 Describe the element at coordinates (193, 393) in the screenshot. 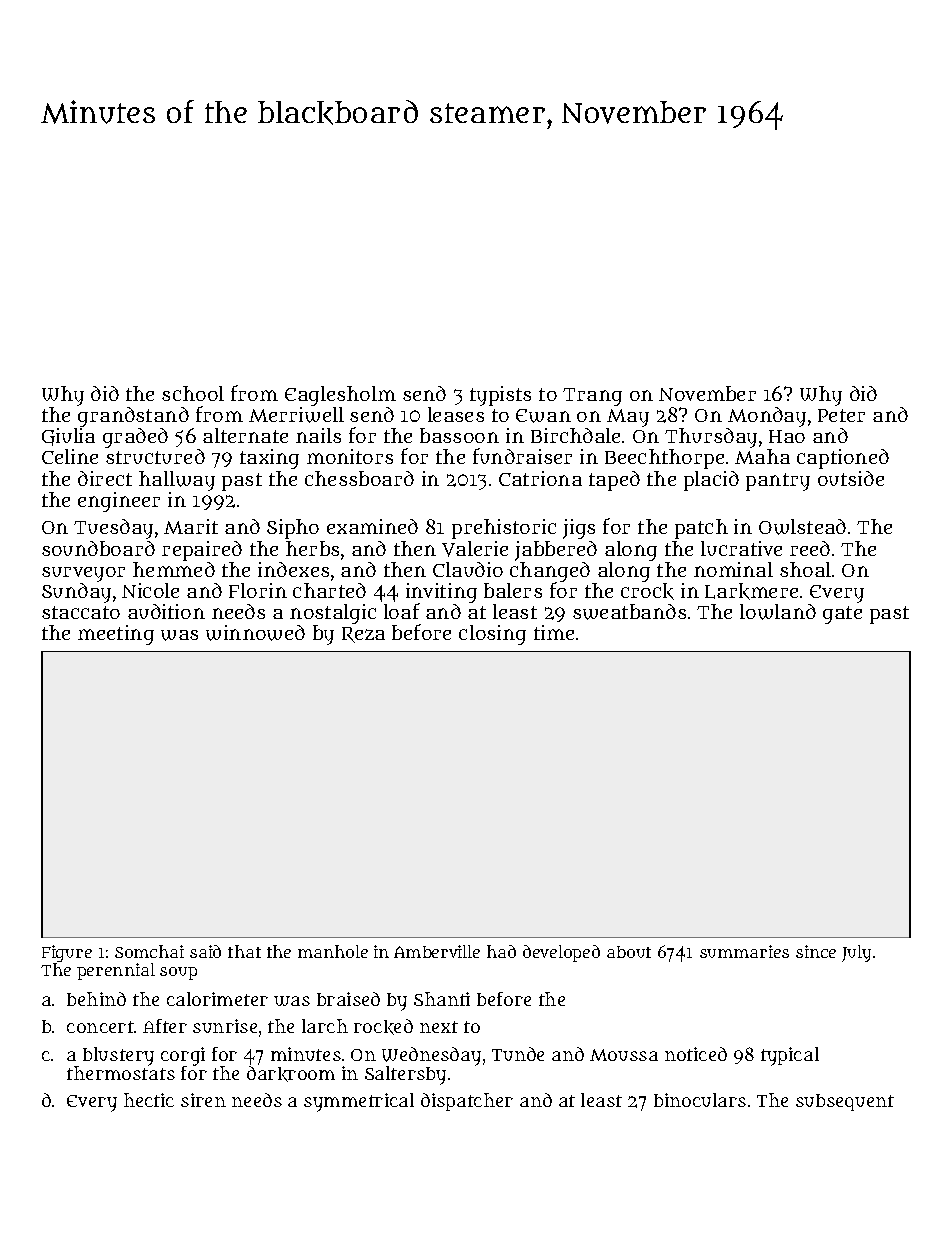

I see `school` at that location.
